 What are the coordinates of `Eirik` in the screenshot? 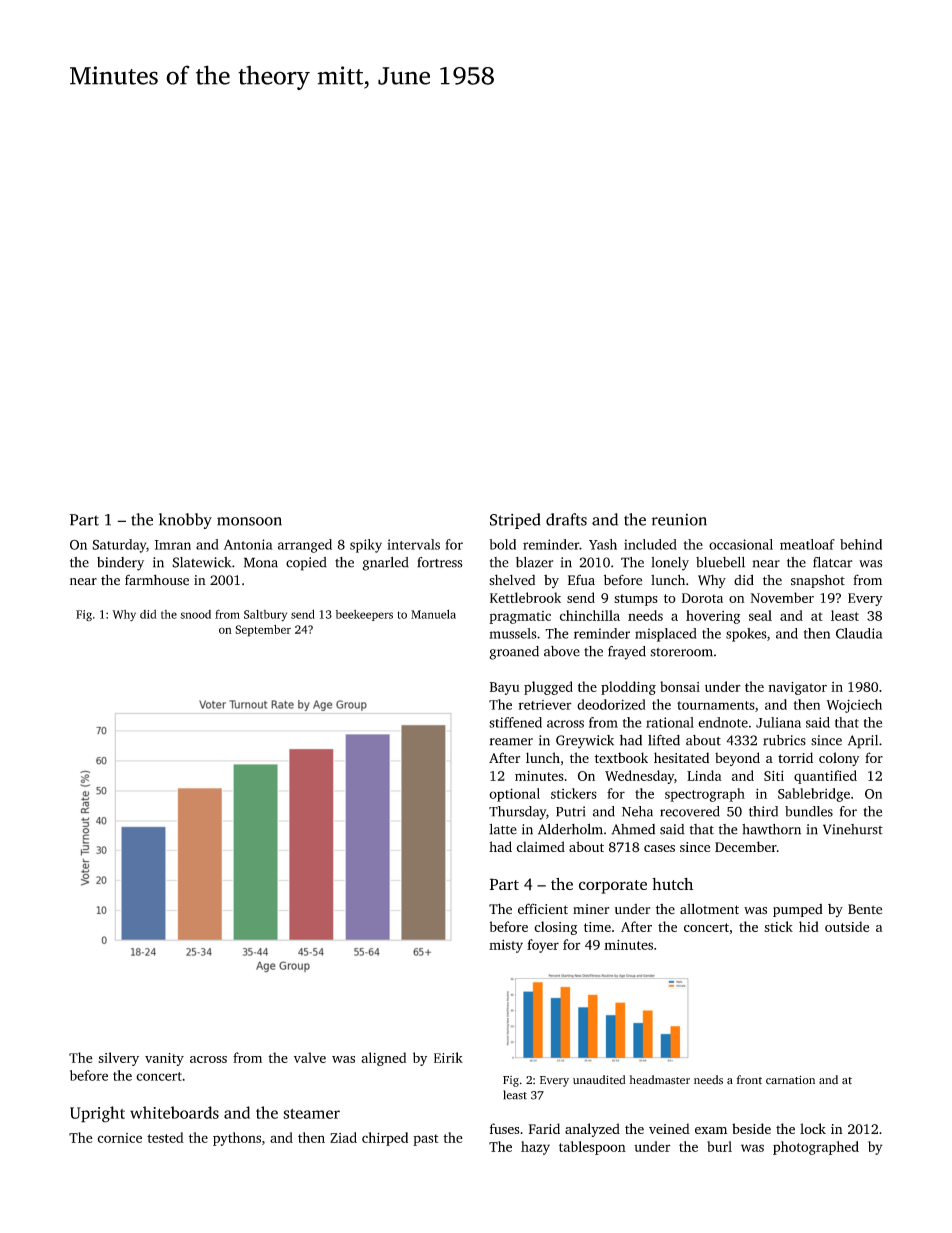 It's located at (448, 1057).
